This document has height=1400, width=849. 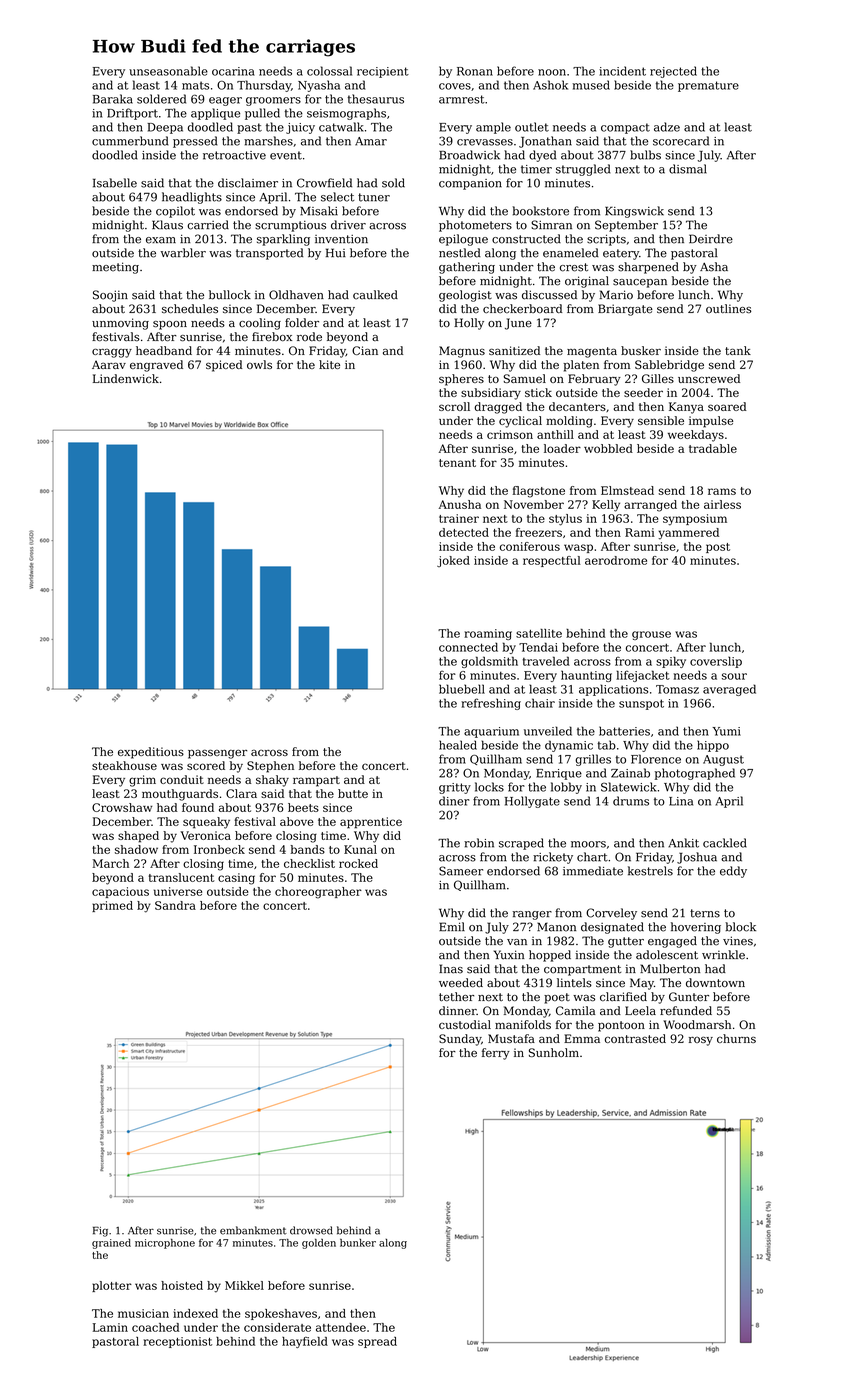 I want to click on incident, so click(x=622, y=71).
